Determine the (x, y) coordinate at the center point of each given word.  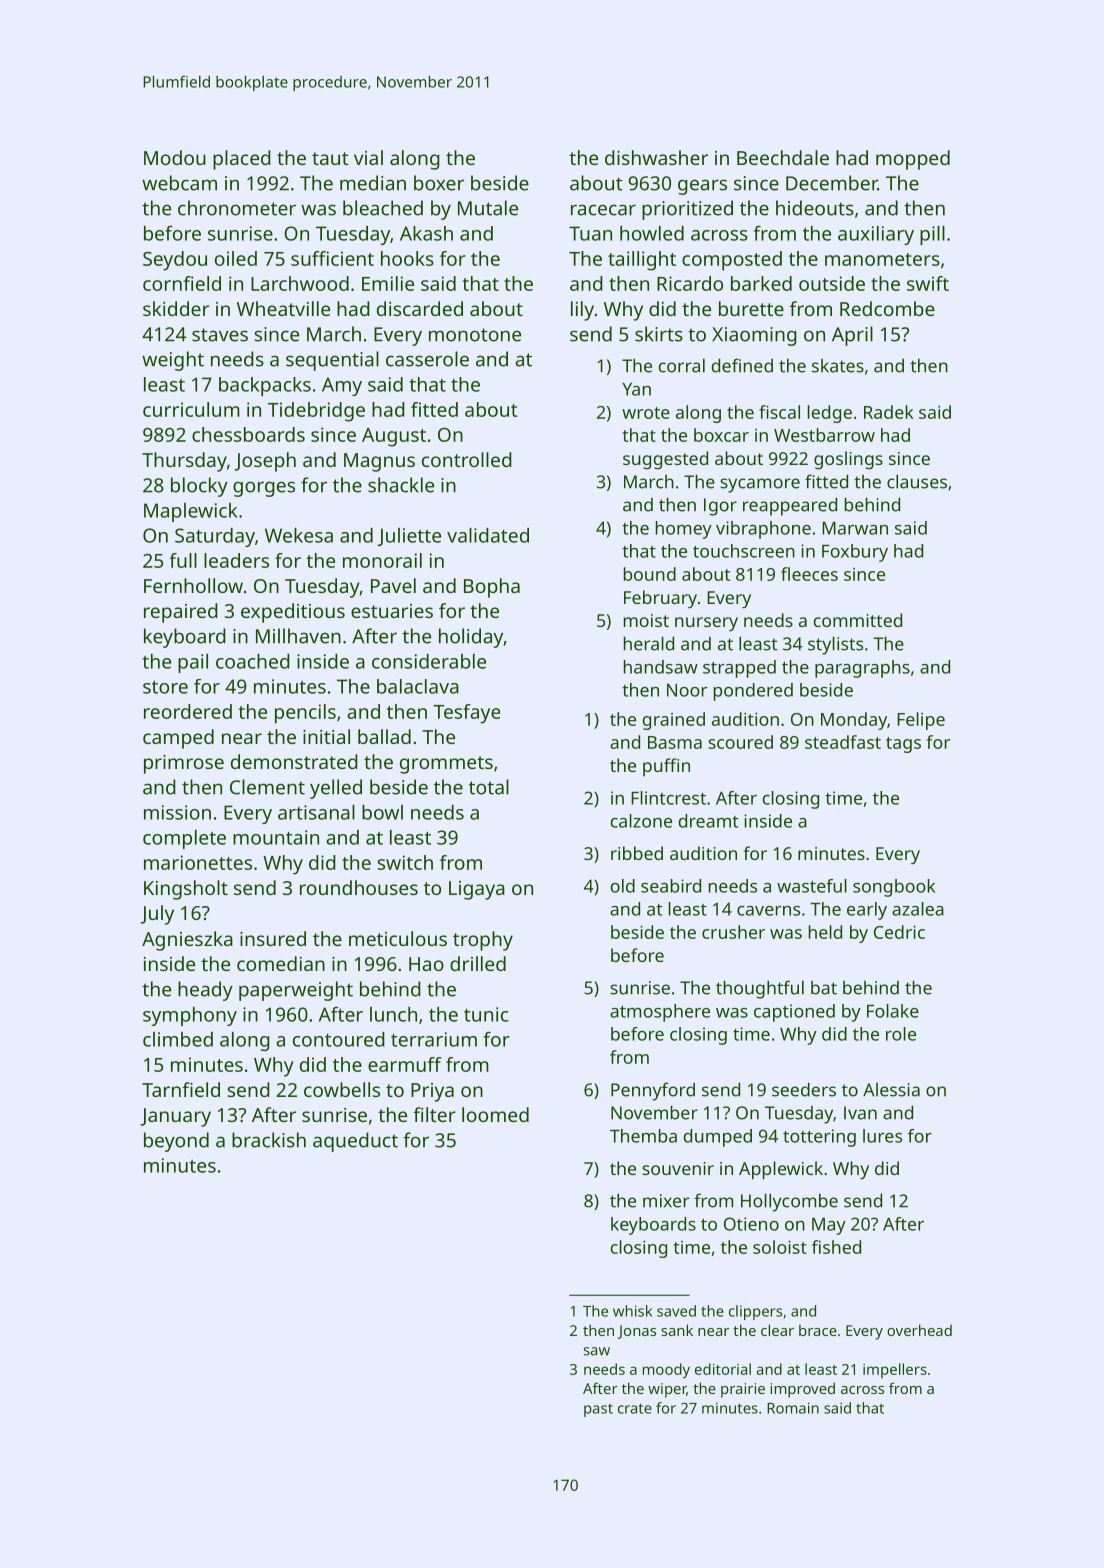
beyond (176, 1142)
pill (932, 235)
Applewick (781, 1170)
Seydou (175, 261)
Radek (888, 412)
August (394, 437)
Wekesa (299, 535)
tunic (486, 1014)
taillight (642, 261)
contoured (339, 1039)
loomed (495, 1114)
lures (882, 1136)
